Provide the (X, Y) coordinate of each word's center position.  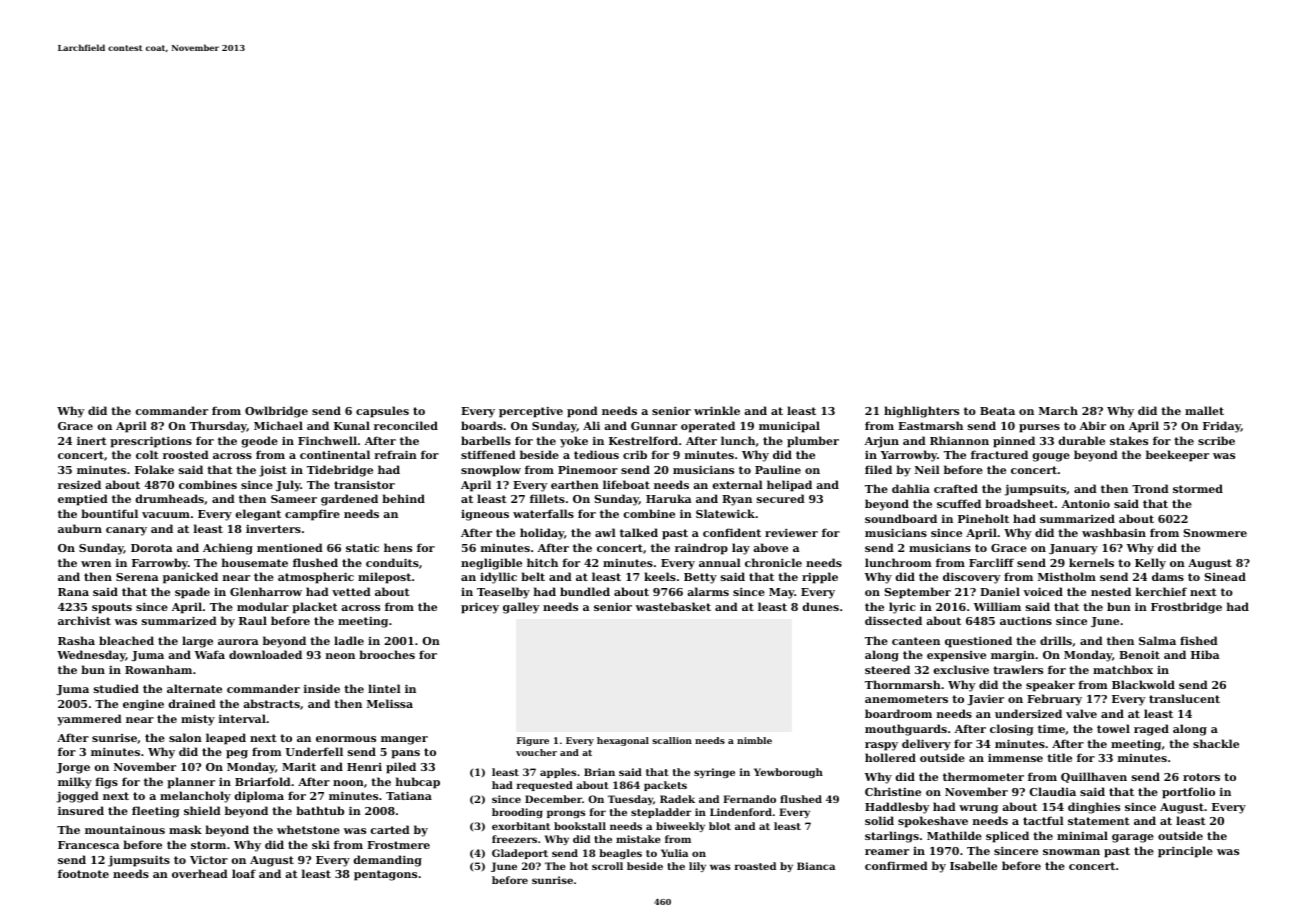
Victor (209, 859)
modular (263, 606)
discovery (972, 578)
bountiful (109, 513)
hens (398, 547)
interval (242, 718)
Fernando (749, 799)
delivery (926, 745)
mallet (1204, 410)
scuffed (959, 503)
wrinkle (717, 410)
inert (92, 440)
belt (533, 576)
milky (75, 783)
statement (1099, 821)
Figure (533, 741)
